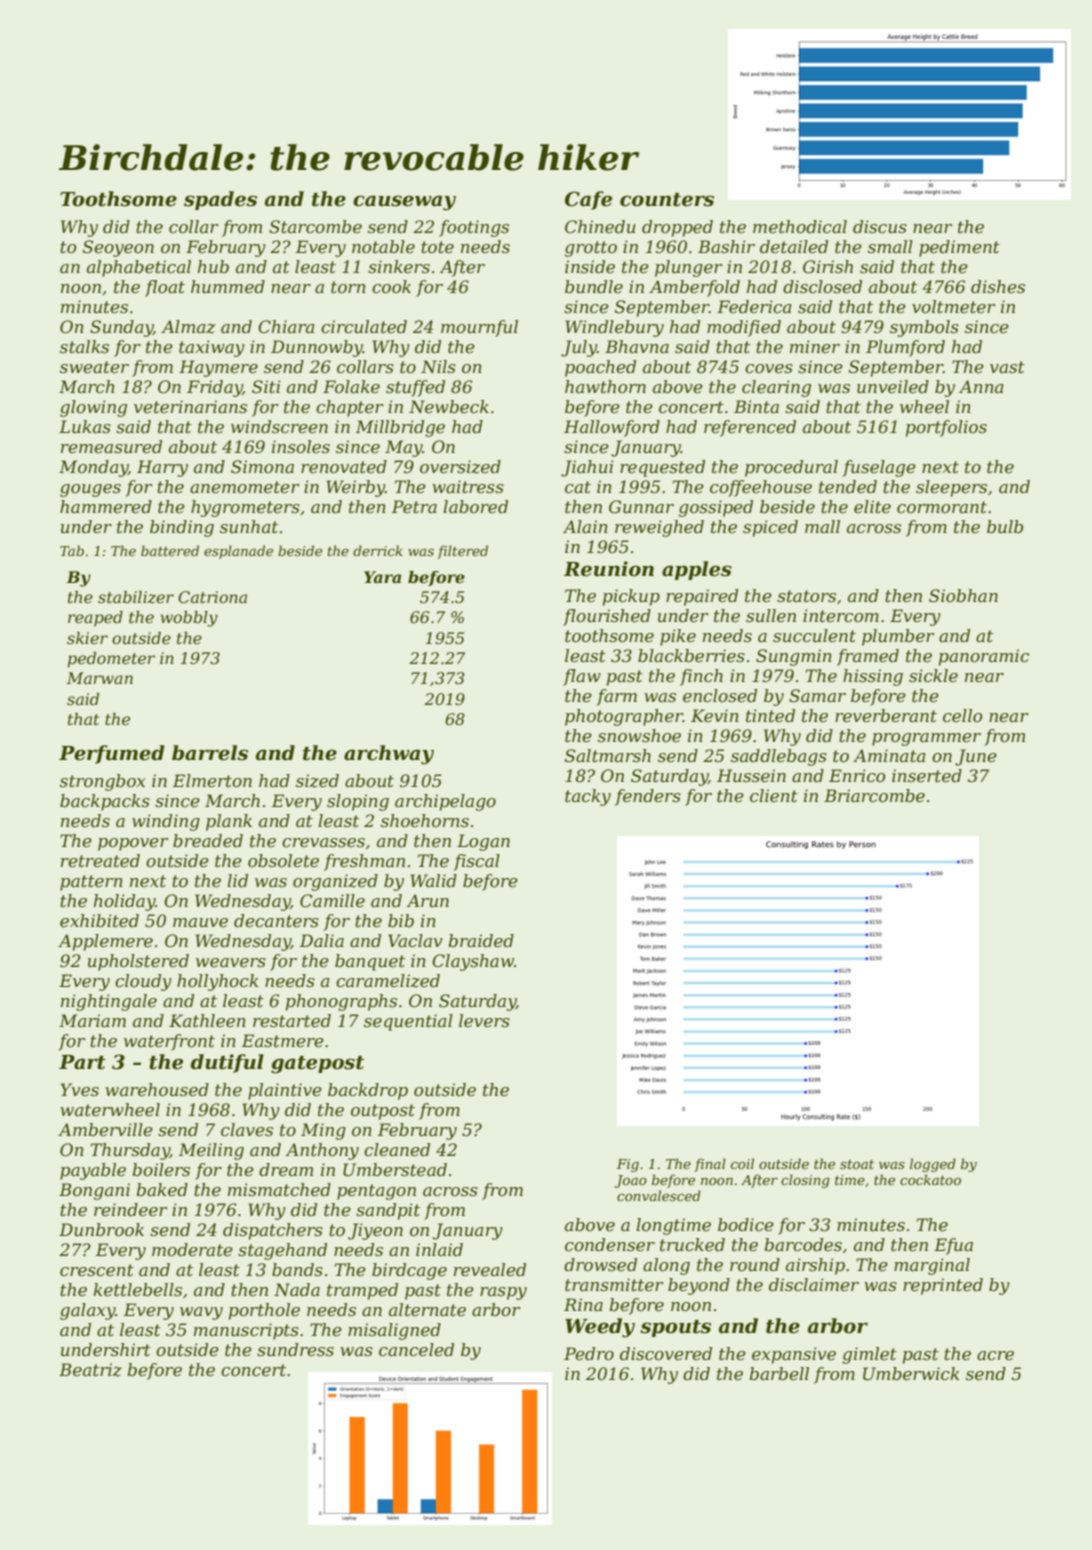 This screenshot has width=1092, height=1550. What do you see at coordinates (118, 248) in the screenshot?
I see `Seoyeon` at bounding box center [118, 248].
